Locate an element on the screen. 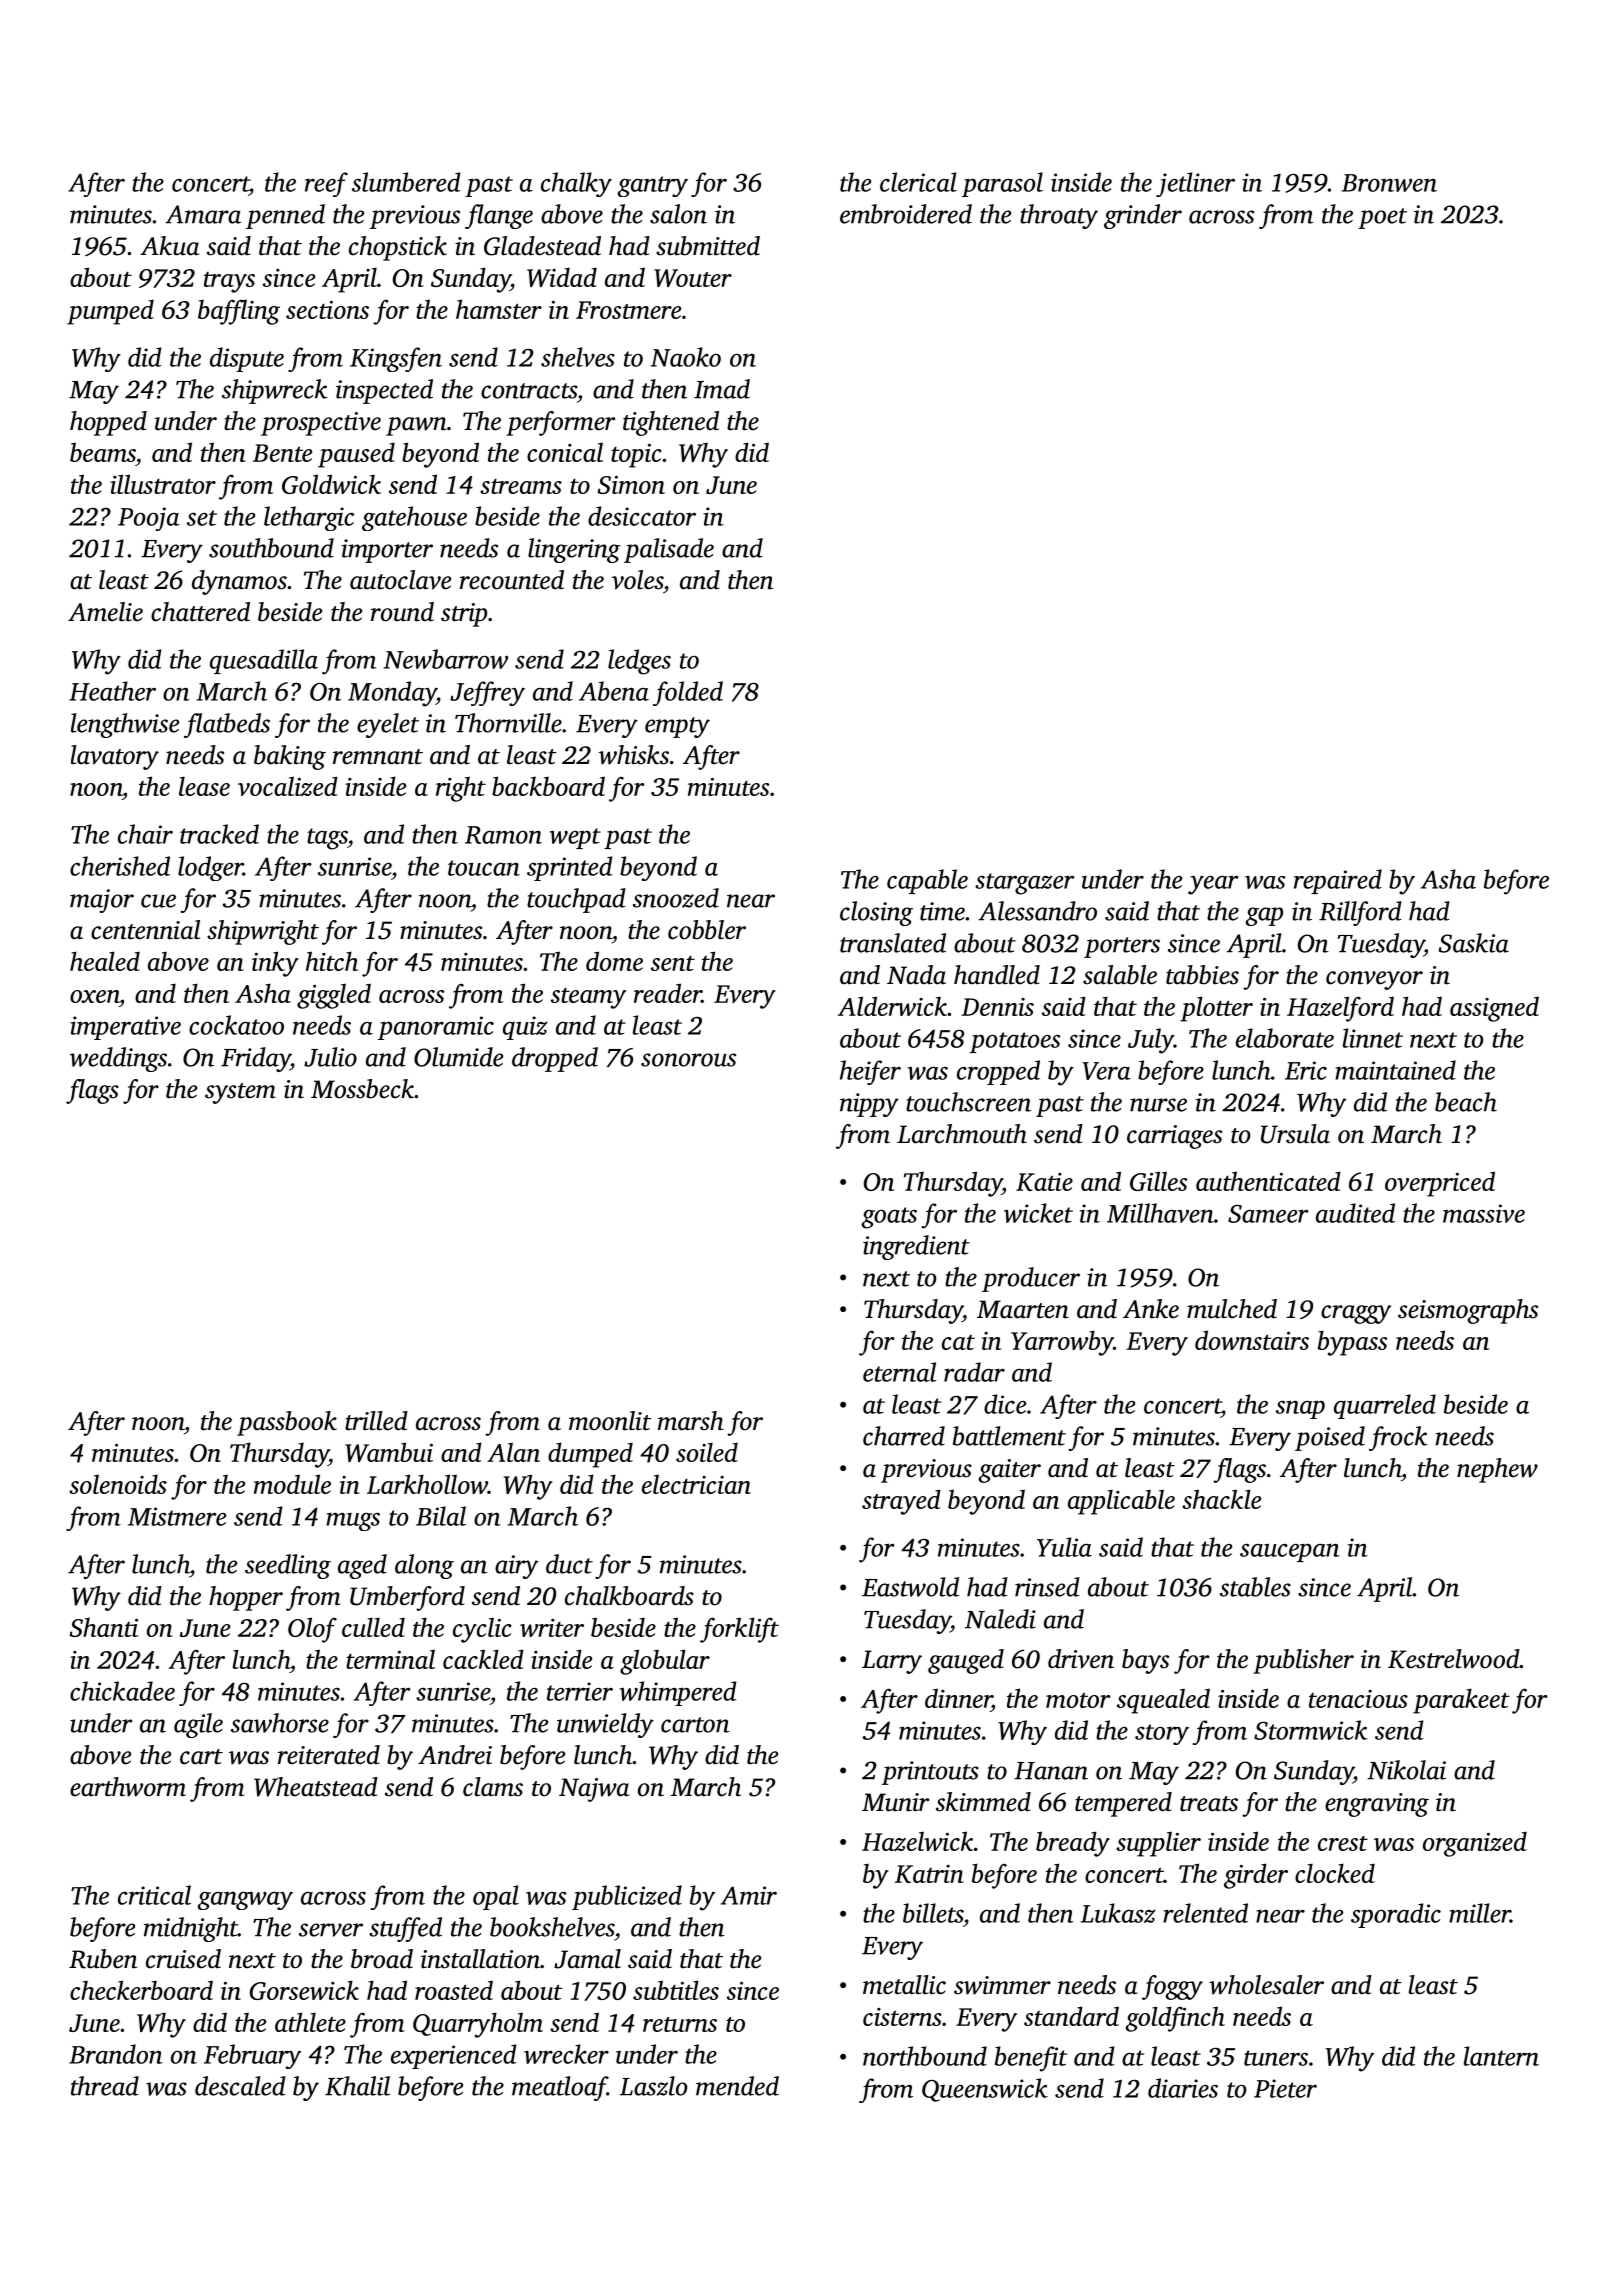 Image resolution: width=1620 pixels, height=2292 pixels. poet is located at coordinates (1382, 218).
